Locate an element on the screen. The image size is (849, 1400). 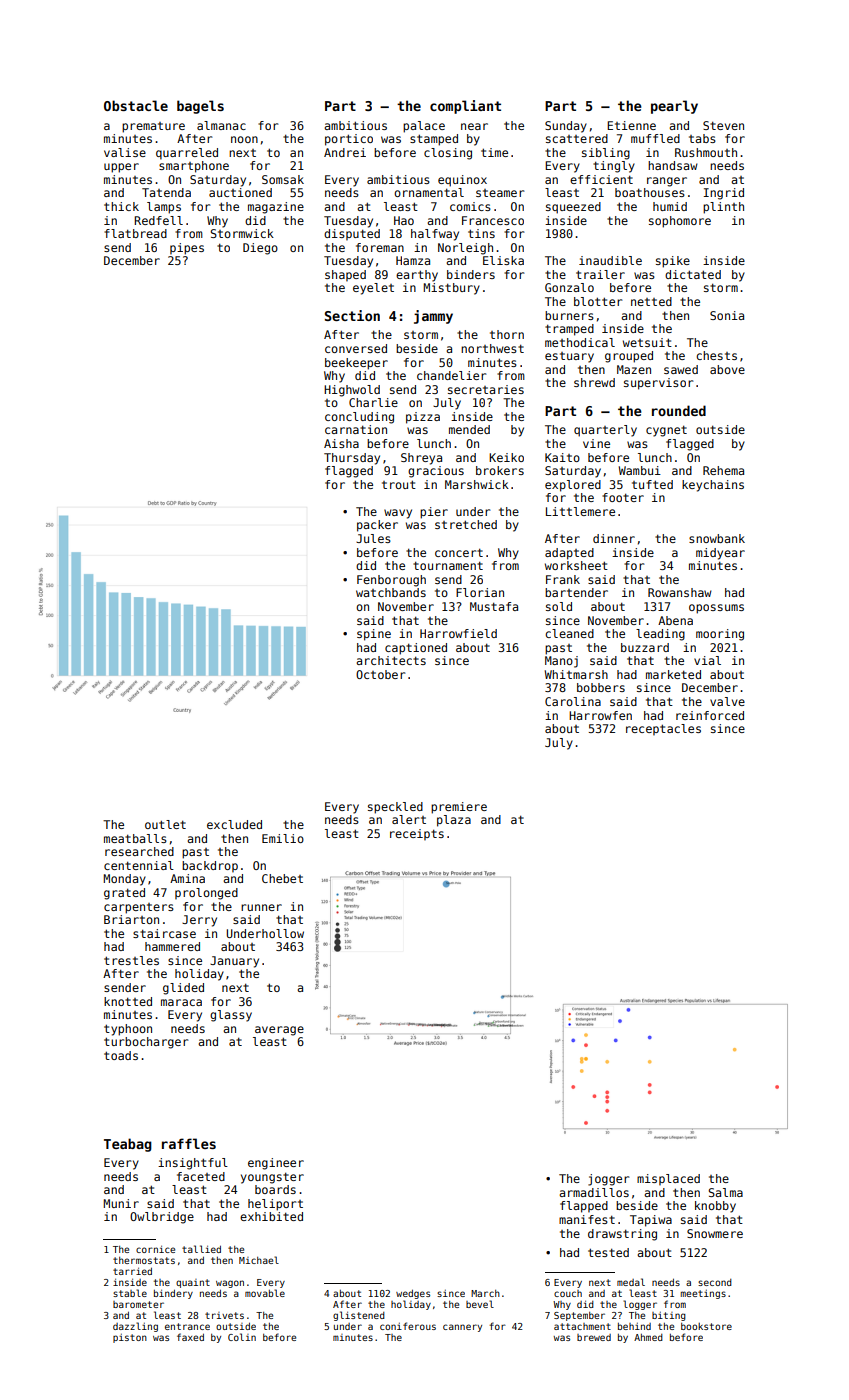
sophomore is located at coordinates (680, 222).
